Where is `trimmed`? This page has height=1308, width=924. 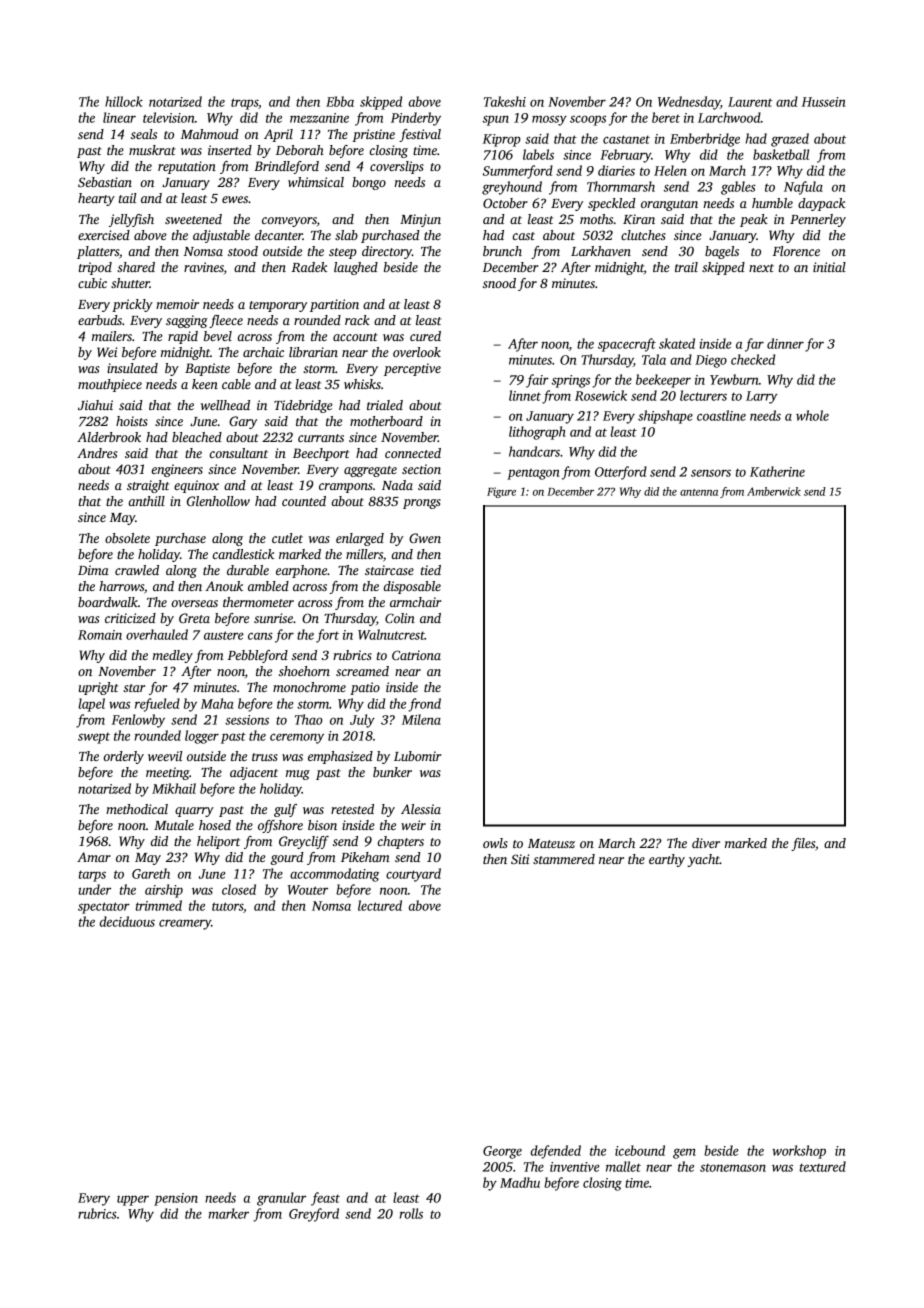
trimmed is located at coordinates (159, 905).
